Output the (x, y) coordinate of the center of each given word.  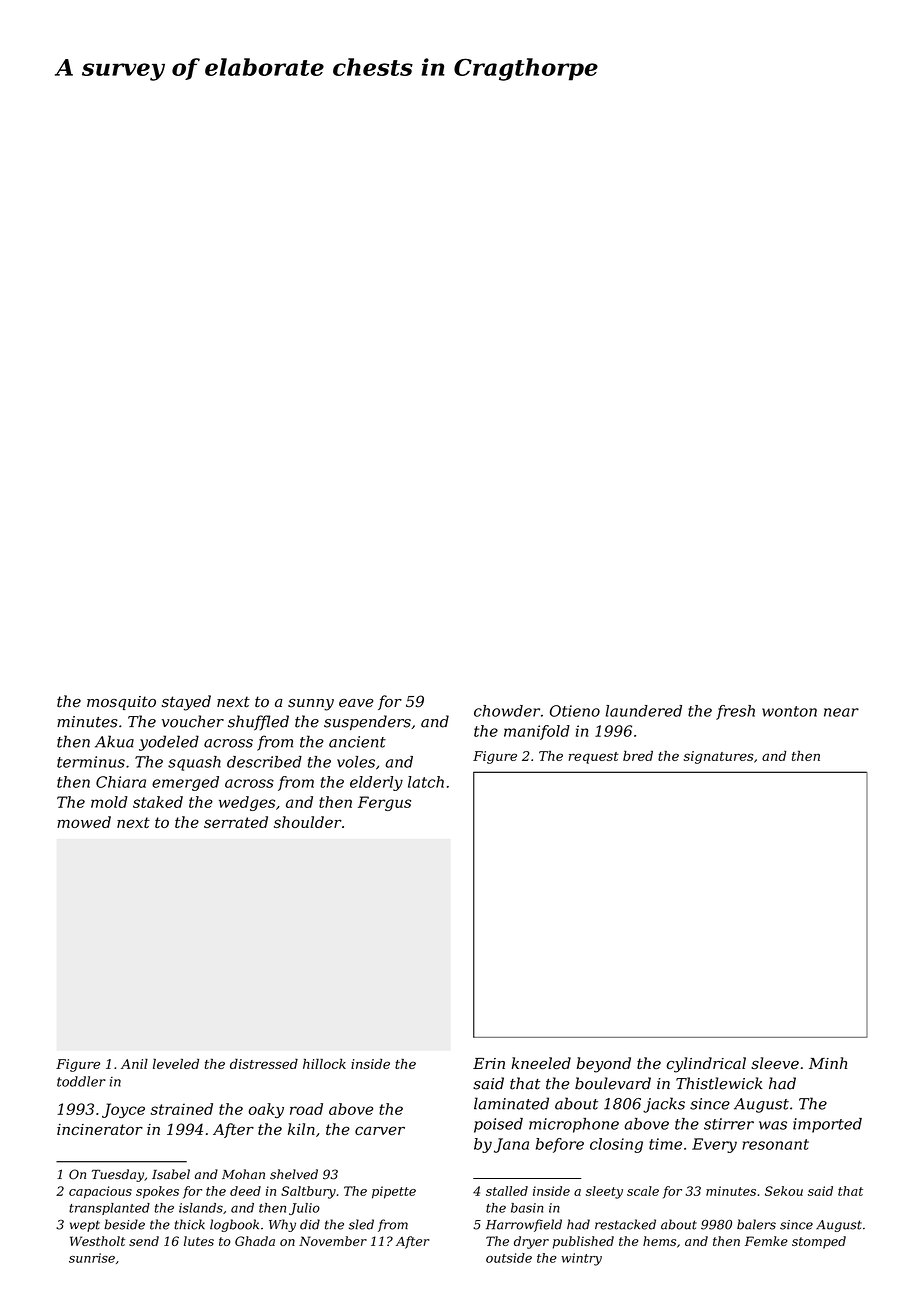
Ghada (255, 1241)
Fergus (384, 803)
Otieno (575, 711)
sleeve (775, 1063)
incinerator (100, 1129)
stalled (507, 1191)
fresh (735, 712)
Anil (134, 1064)
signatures (718, 757)
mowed (84, 822)
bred (638, 755)
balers (756, 1224)
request (594, 758)
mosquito (121, 703)
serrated (236, 822)
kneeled (541, 1063)
